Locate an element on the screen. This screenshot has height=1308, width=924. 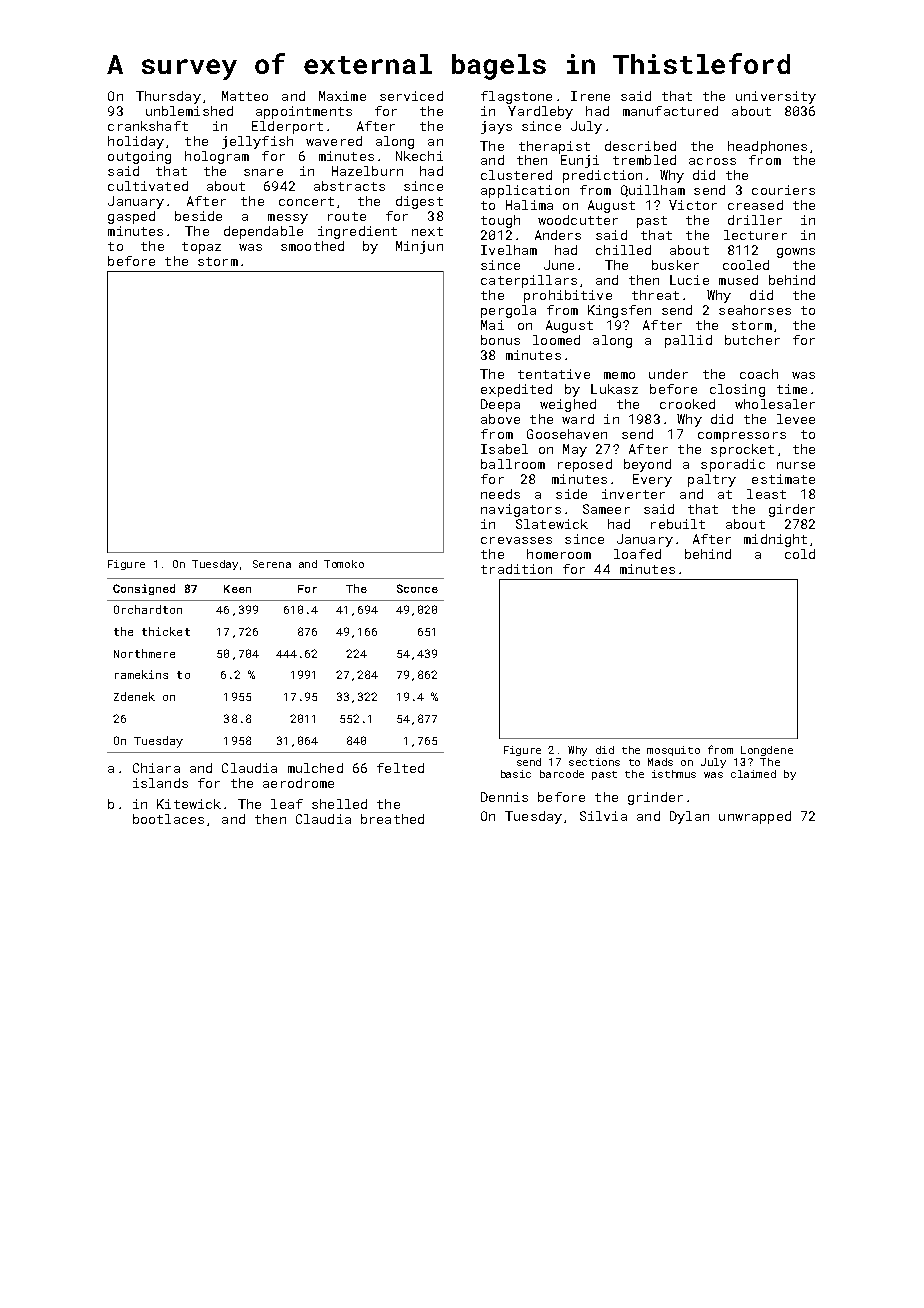
leaf is located at coordinates (287, 804).
